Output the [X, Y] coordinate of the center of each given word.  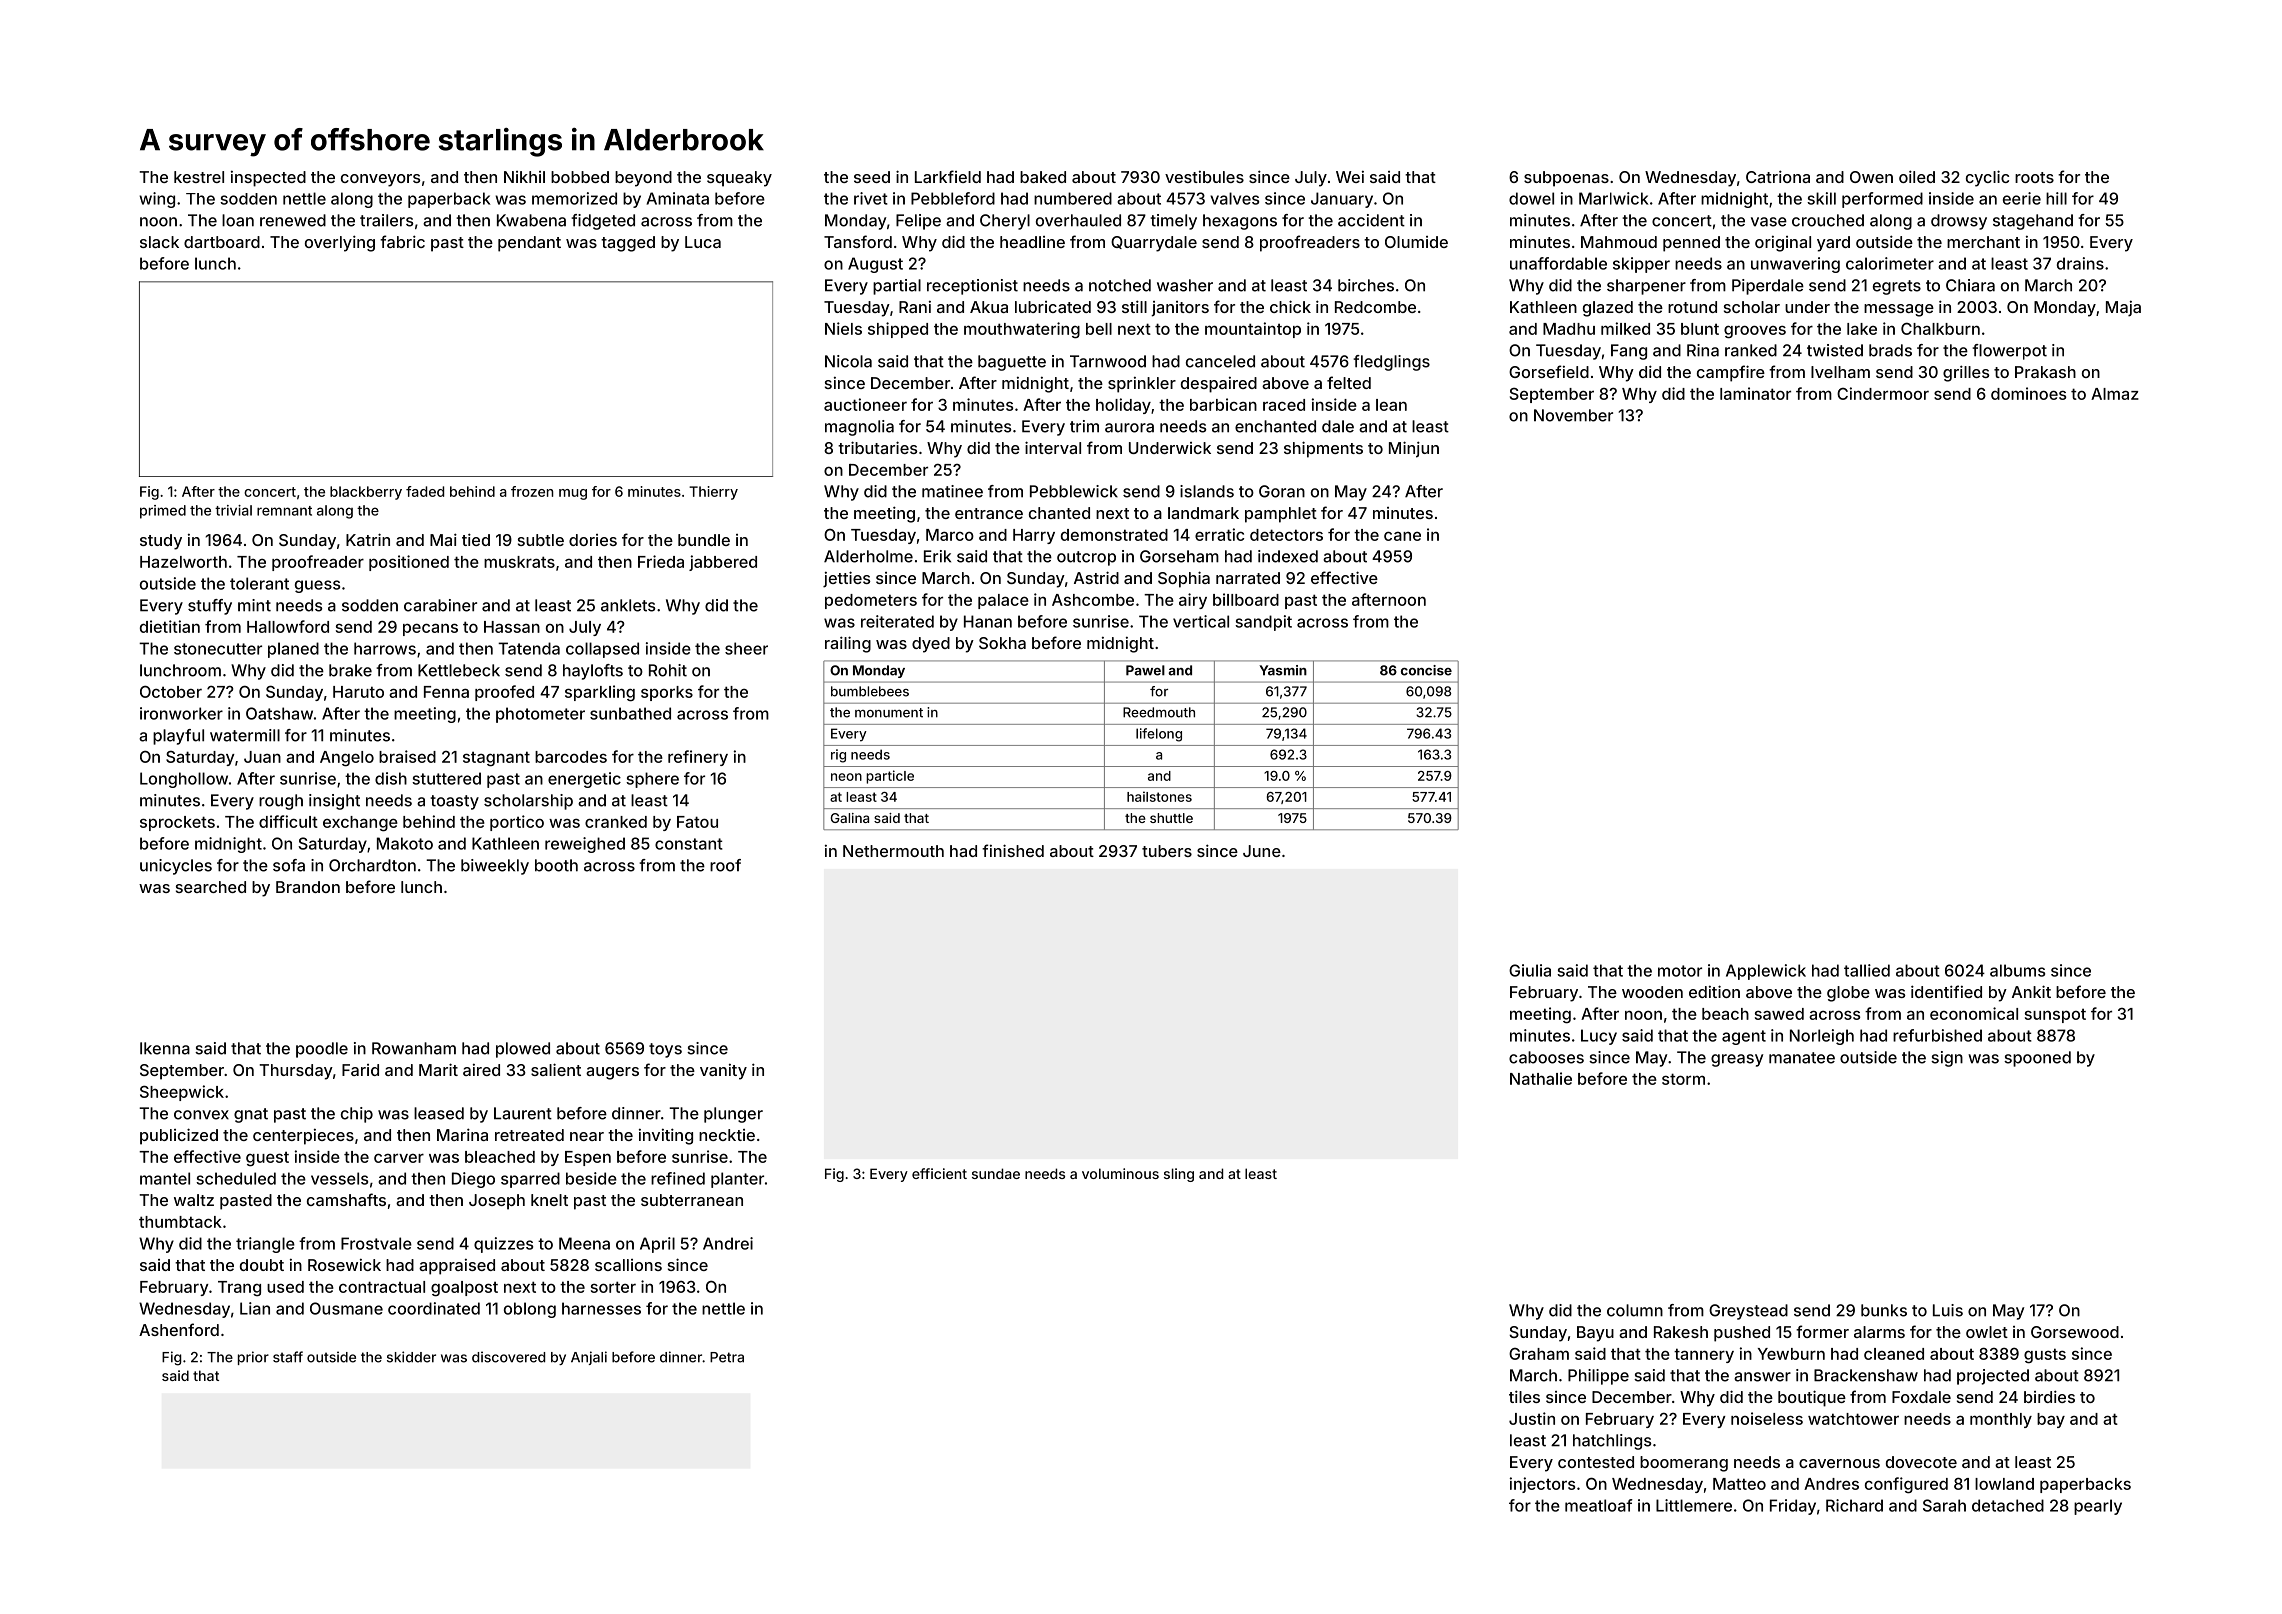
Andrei [728, 1243]
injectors [1542, 1485]
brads [1890, 350]
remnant [284, 511]
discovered [508, 1357]
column [1635, 1310]
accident [1371, 220]
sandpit [1263, 623]
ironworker [181, 713]
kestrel [199, 177]
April [657, 1245]
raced [1284, 405]
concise [1426, 670]
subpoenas [1566, 179]
